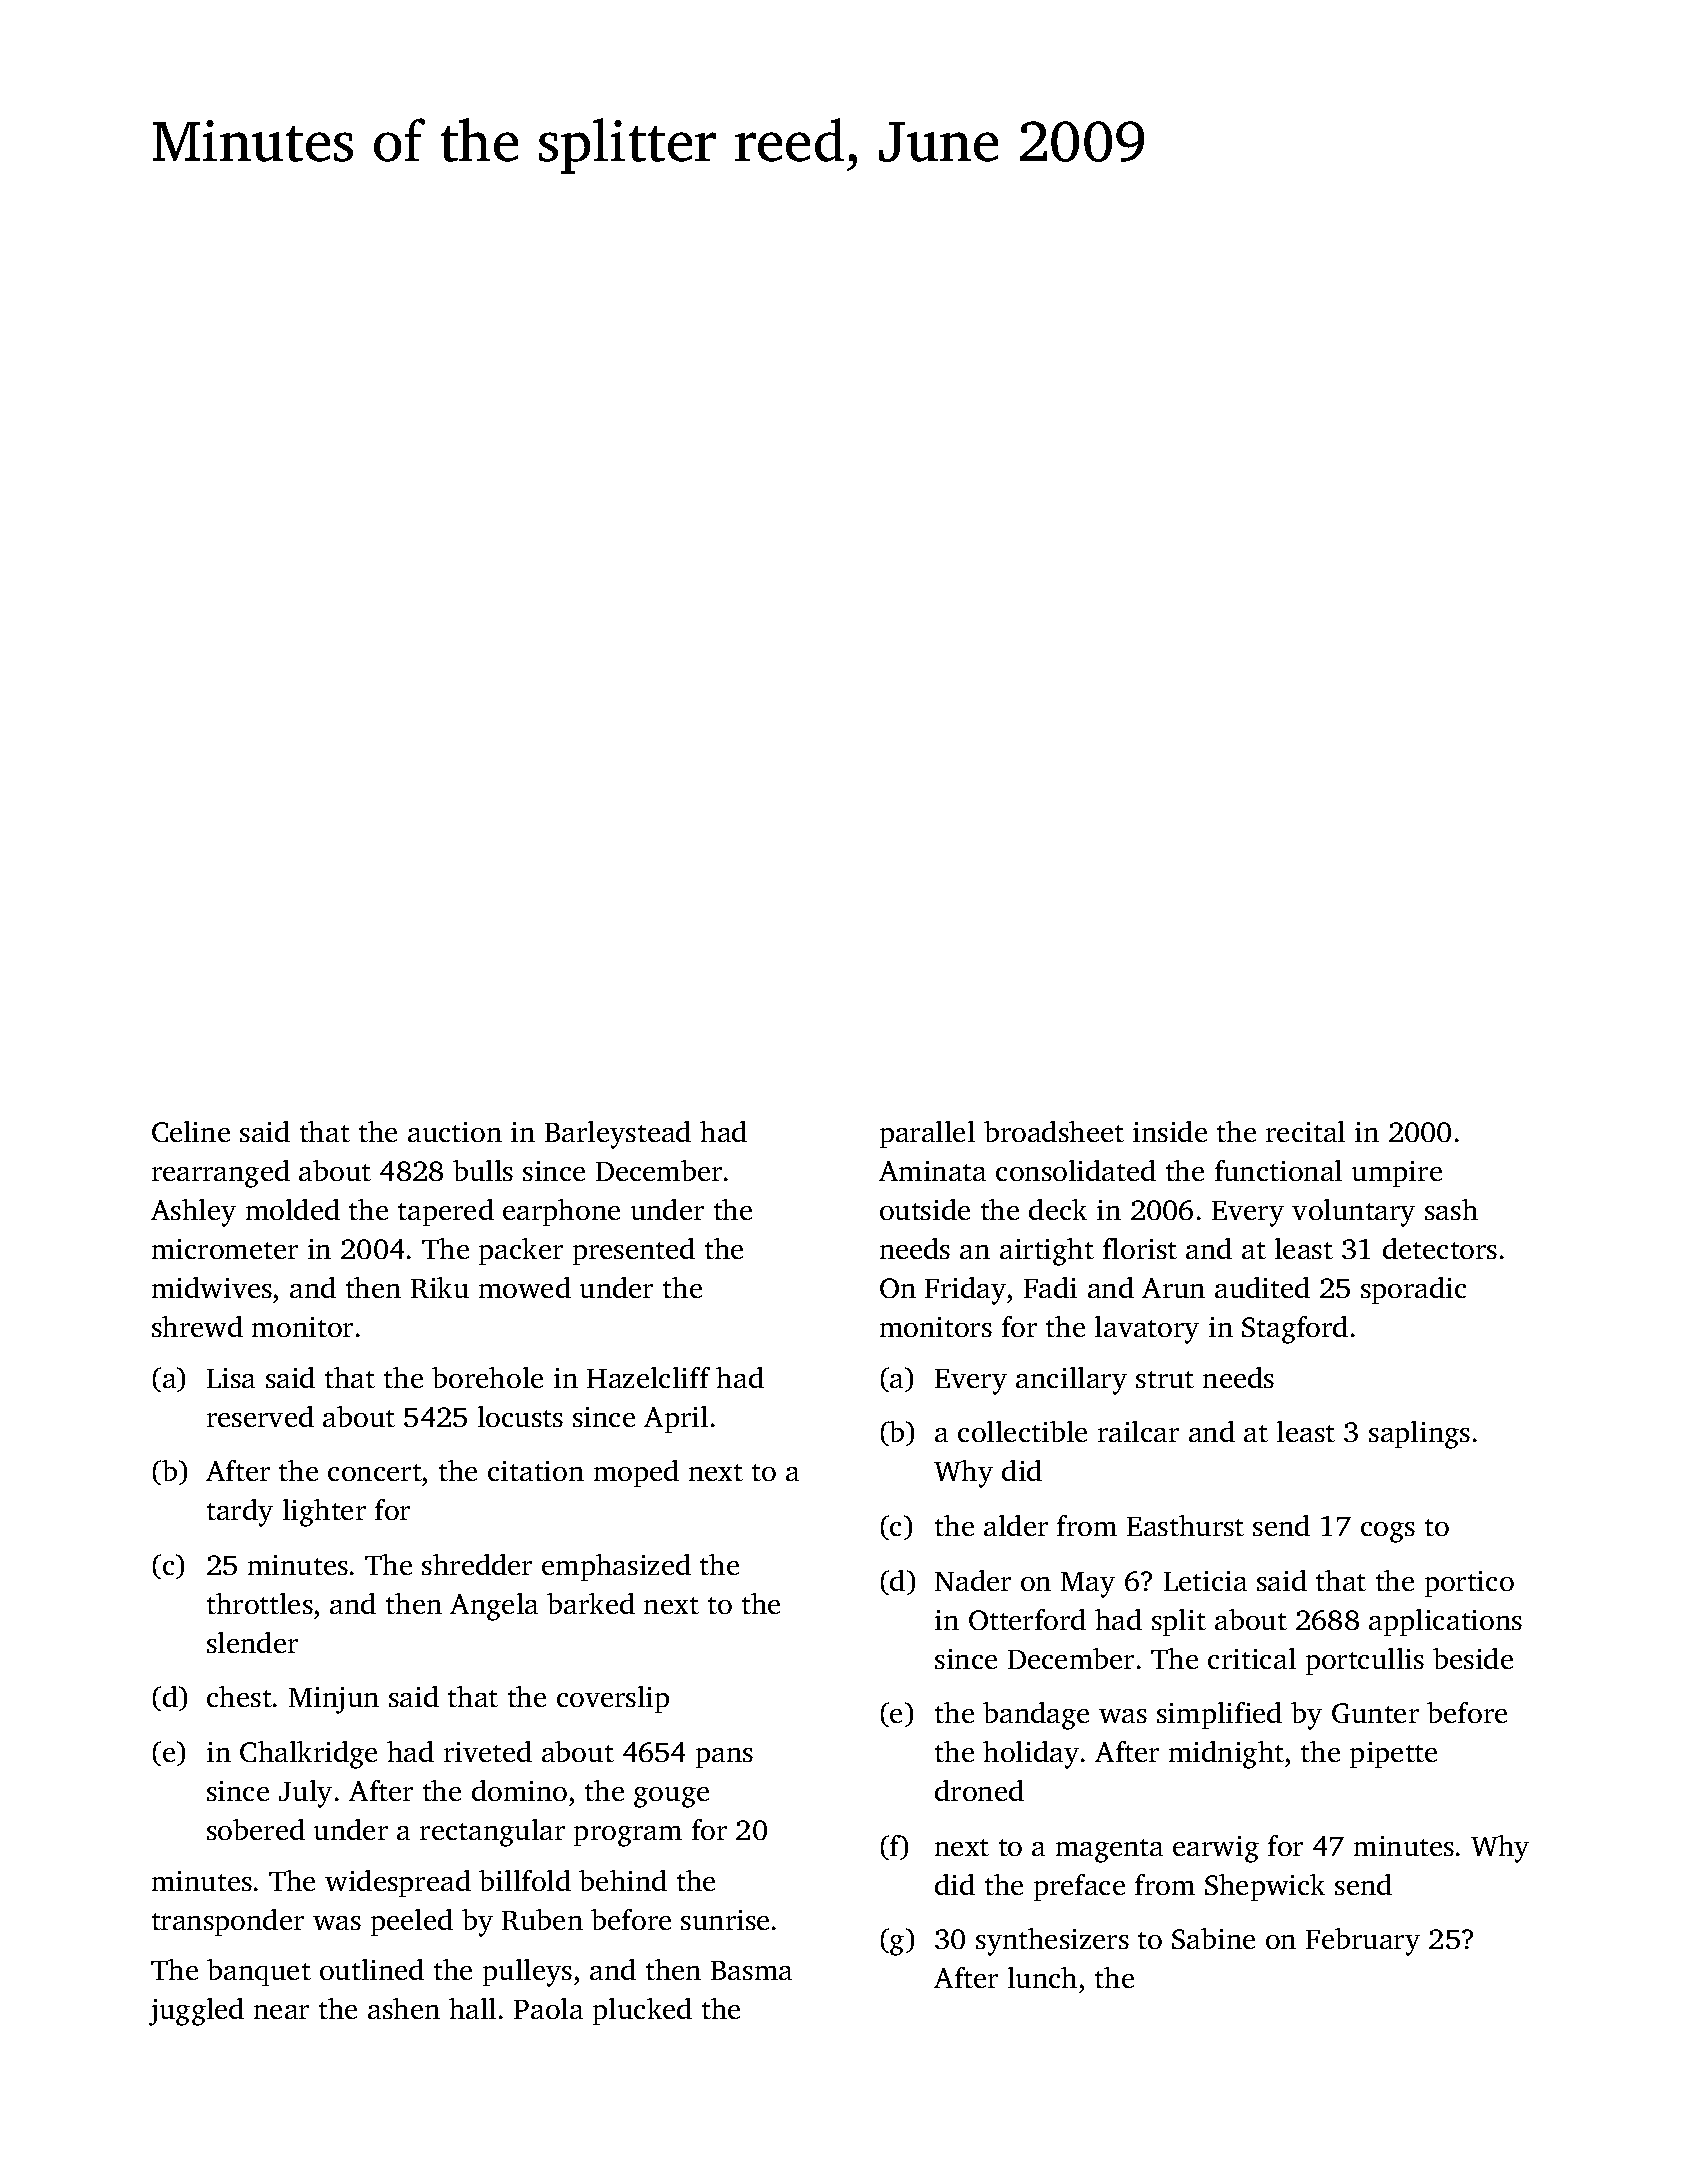 This page has height=2178, width=1683. What do you see at coordinates (1413, 1290) in the page?
I see `sporadic` at bounding box center [1413, 1290].
